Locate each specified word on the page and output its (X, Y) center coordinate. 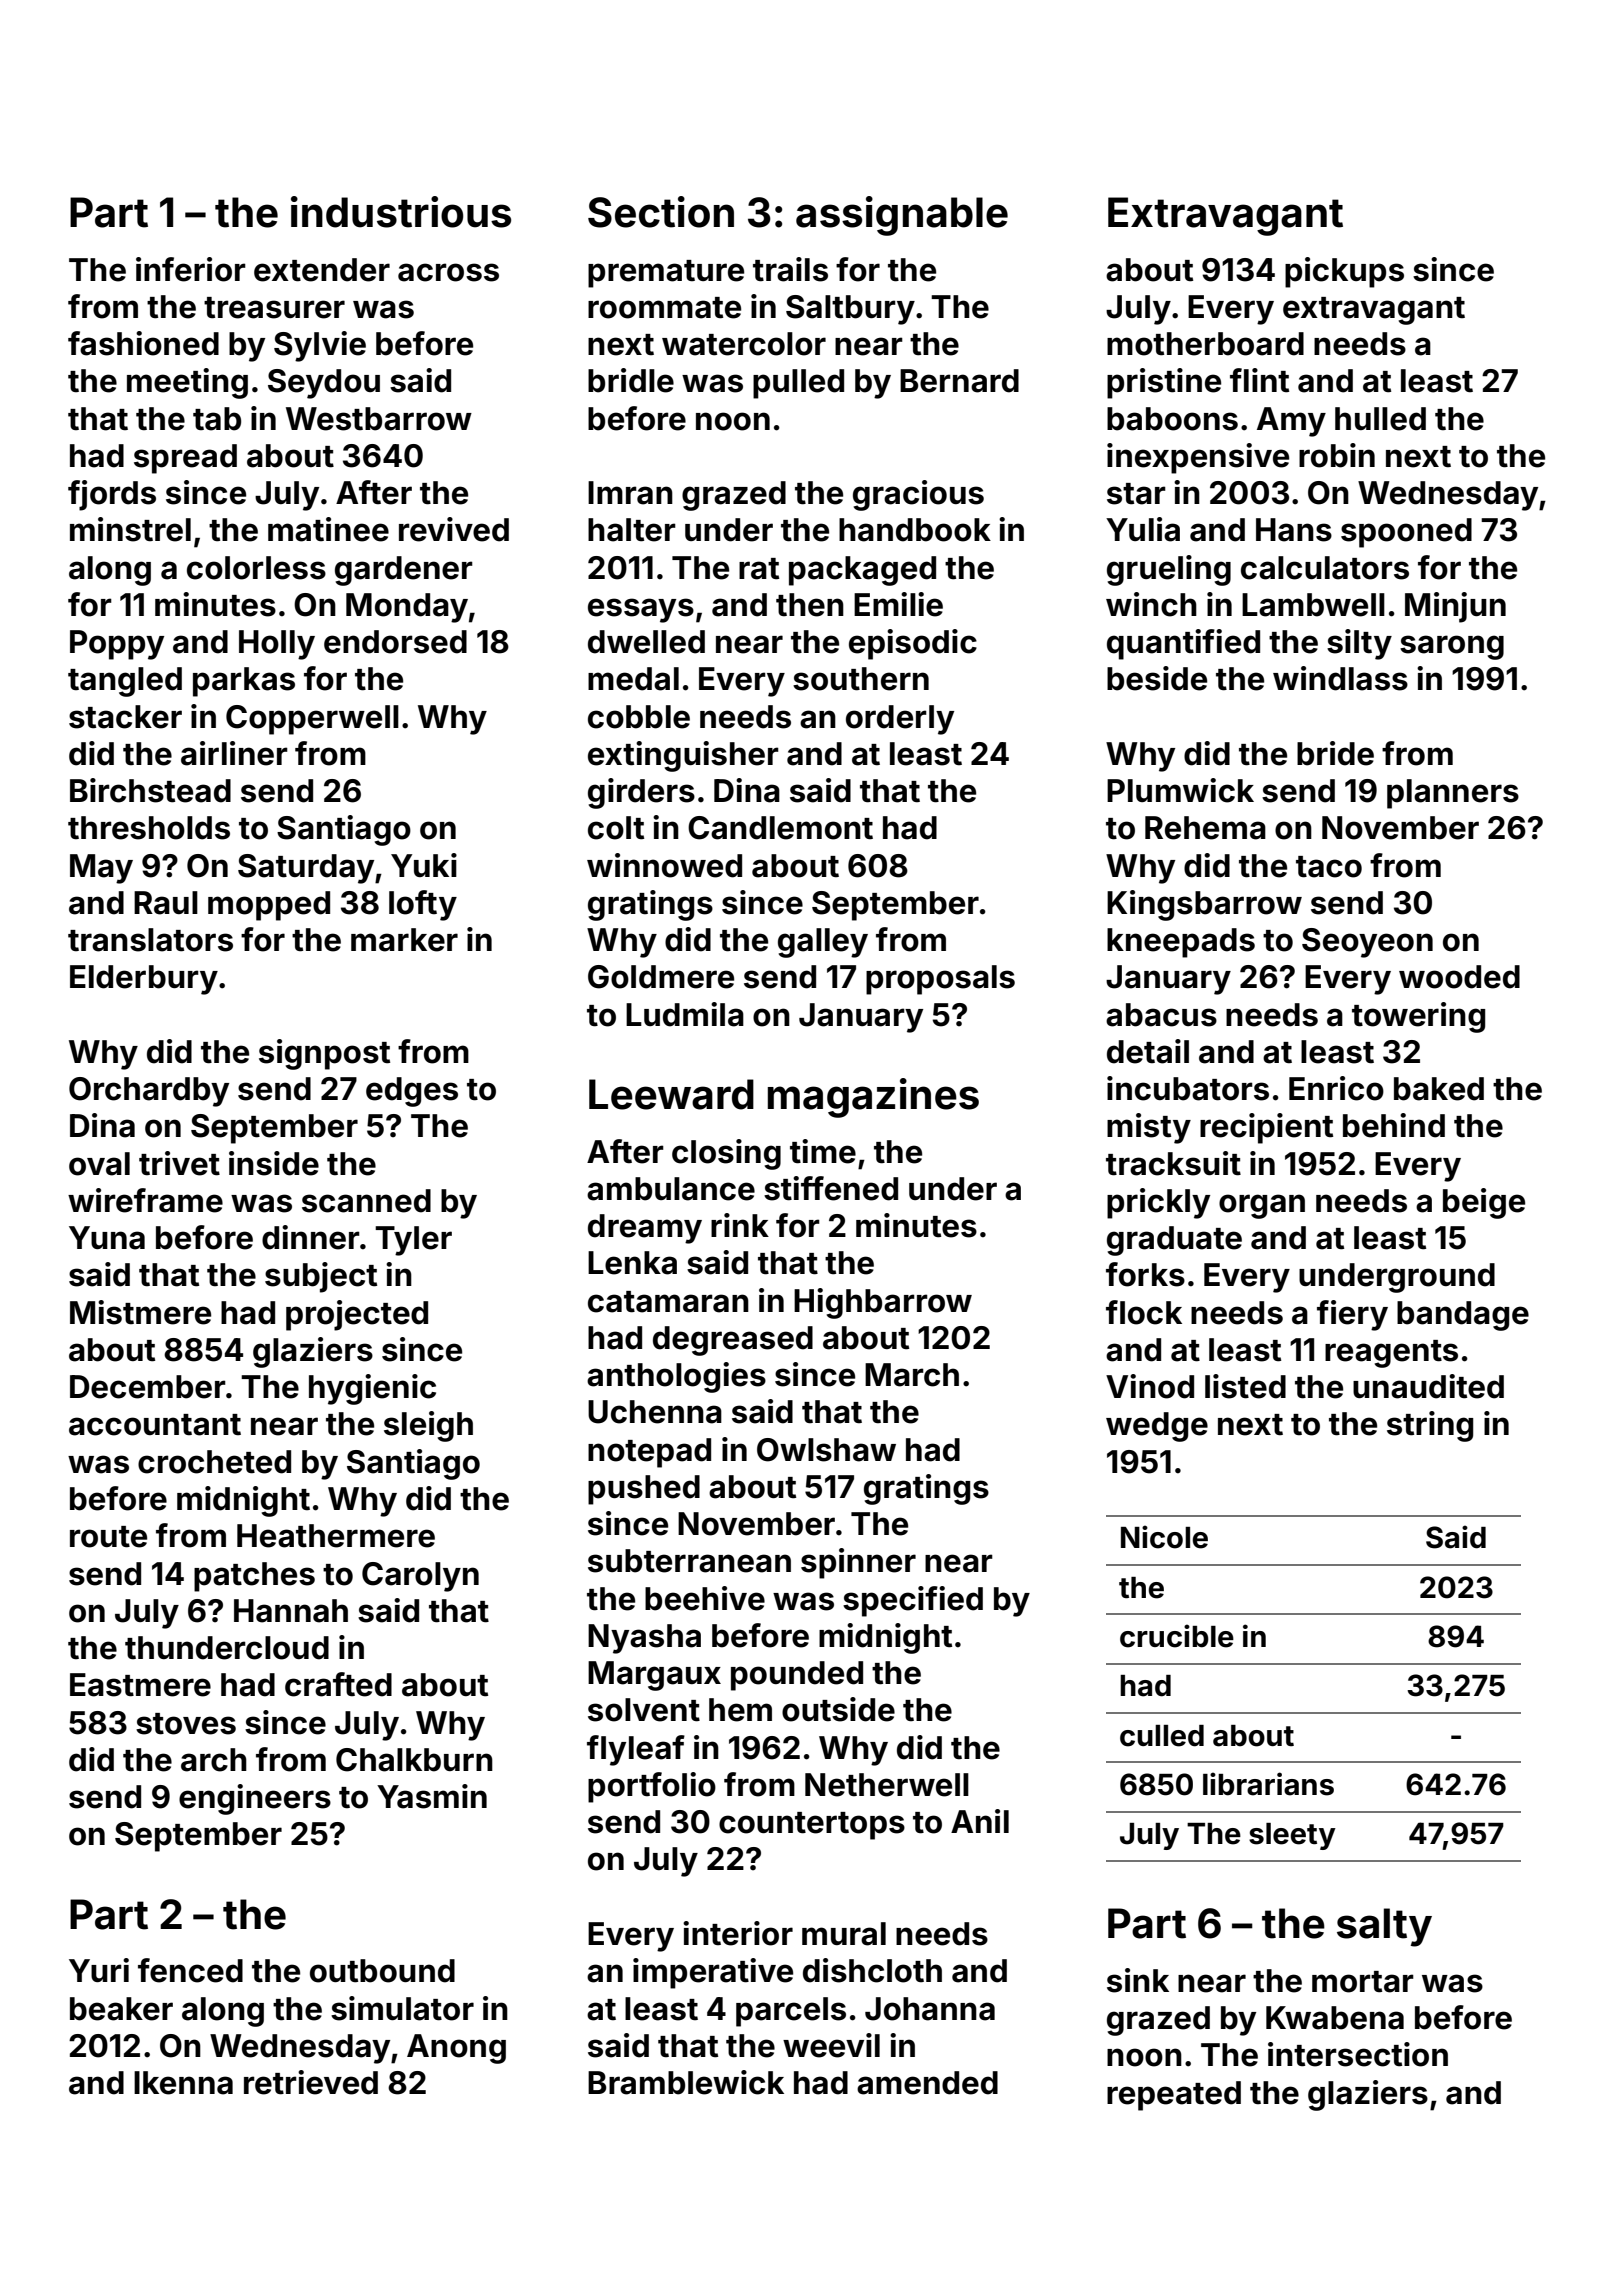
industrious (401, 212)
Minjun (1455, 607)
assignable (902, 216)
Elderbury (144, 980)
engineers (255, 1799)
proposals (940, 980)
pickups (1344, 272)
